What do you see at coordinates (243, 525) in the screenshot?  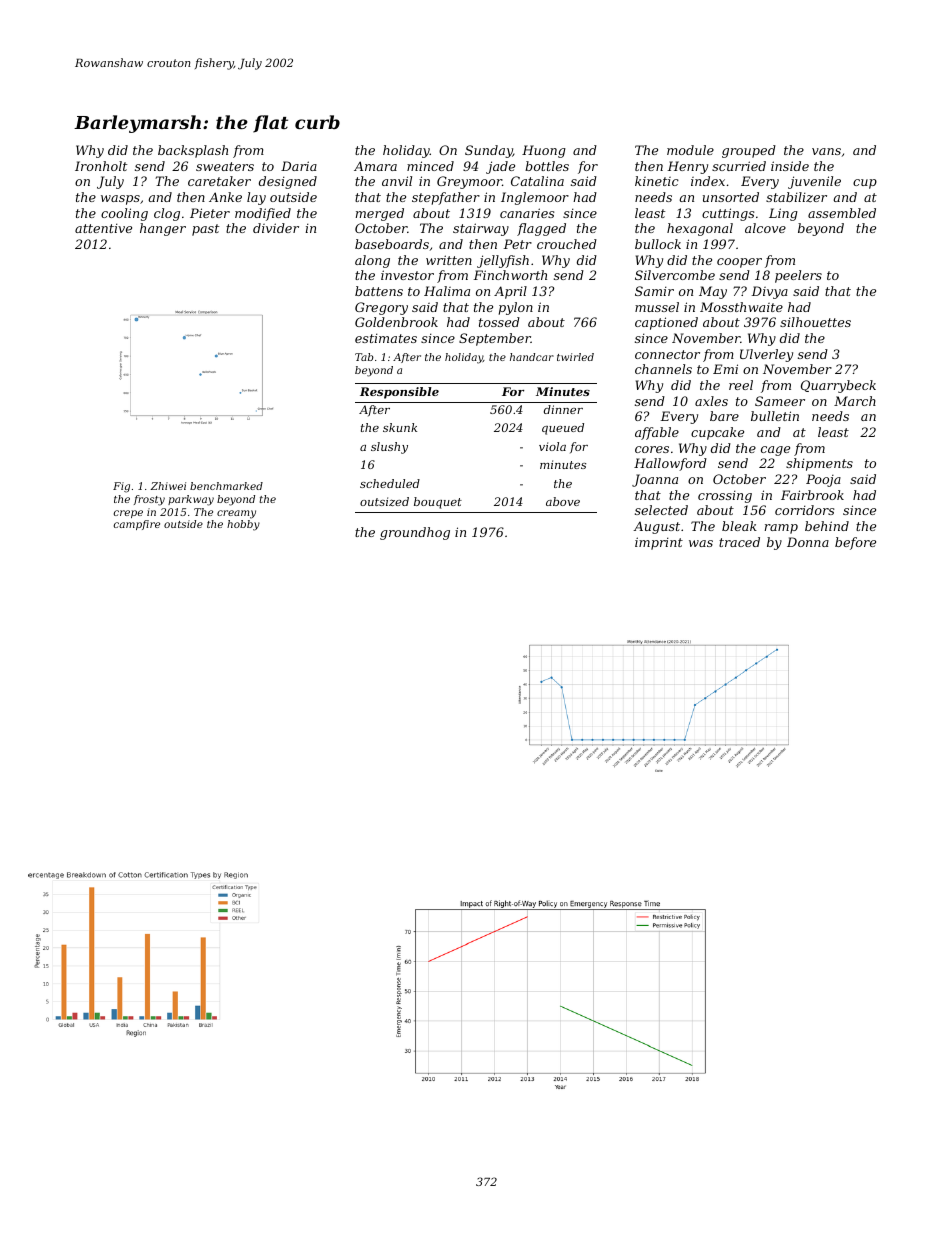 I see `hobby` at bounding box center [243, 525].
